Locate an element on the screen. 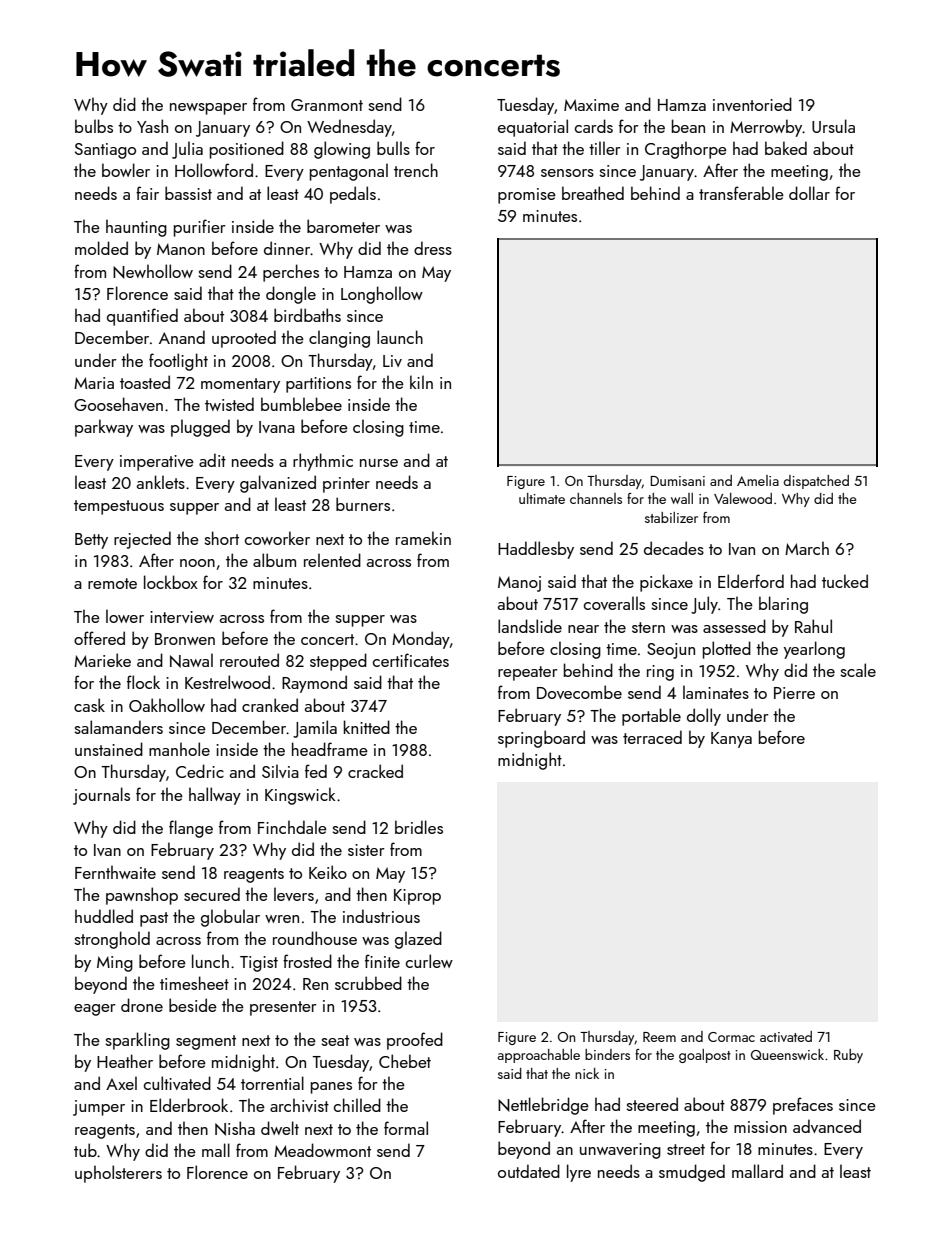 The image size is (952, 1233). Meadowmont is located at coordinates (322, 1150).
